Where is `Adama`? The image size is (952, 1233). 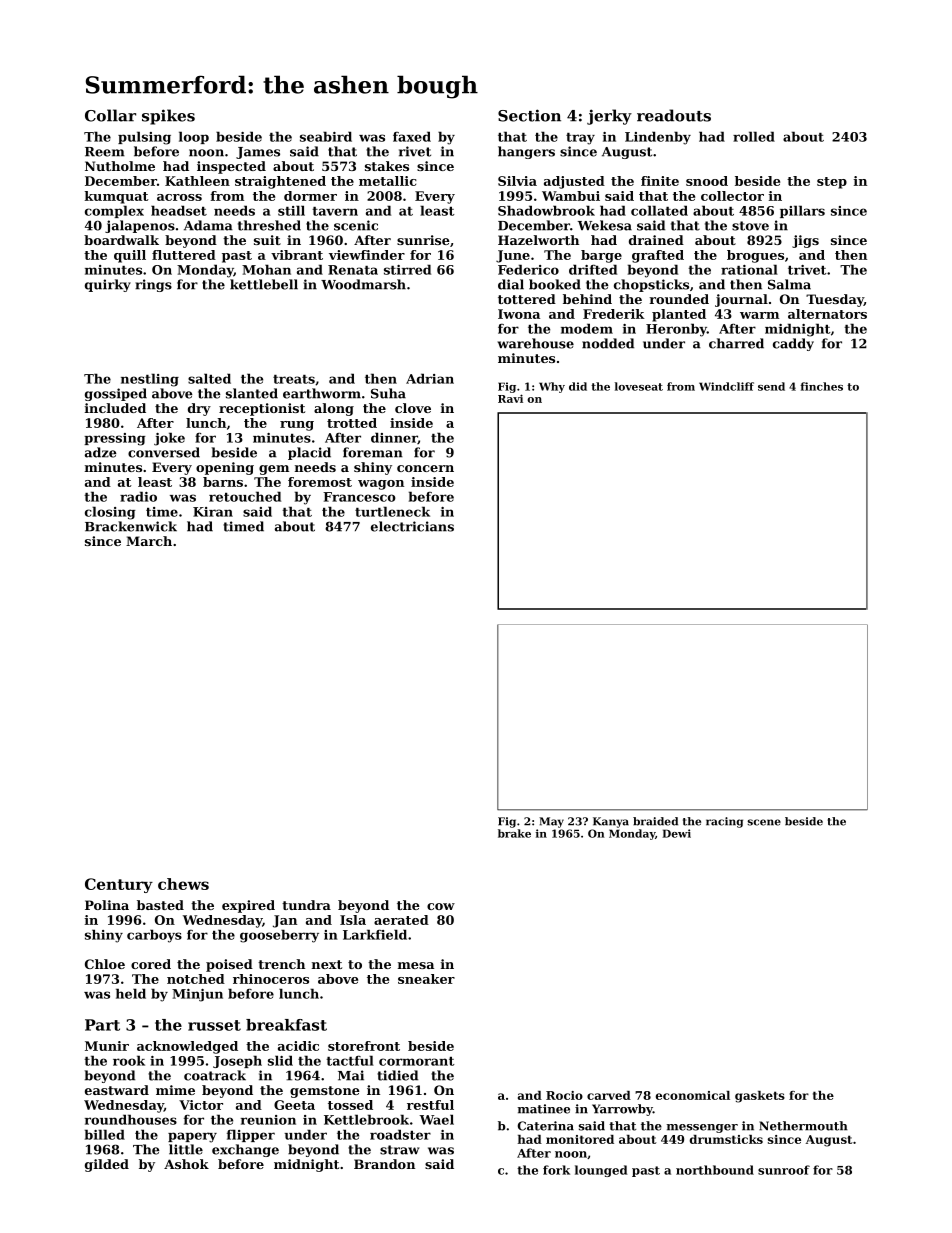
Adama is located at coordinates (208, 225).
